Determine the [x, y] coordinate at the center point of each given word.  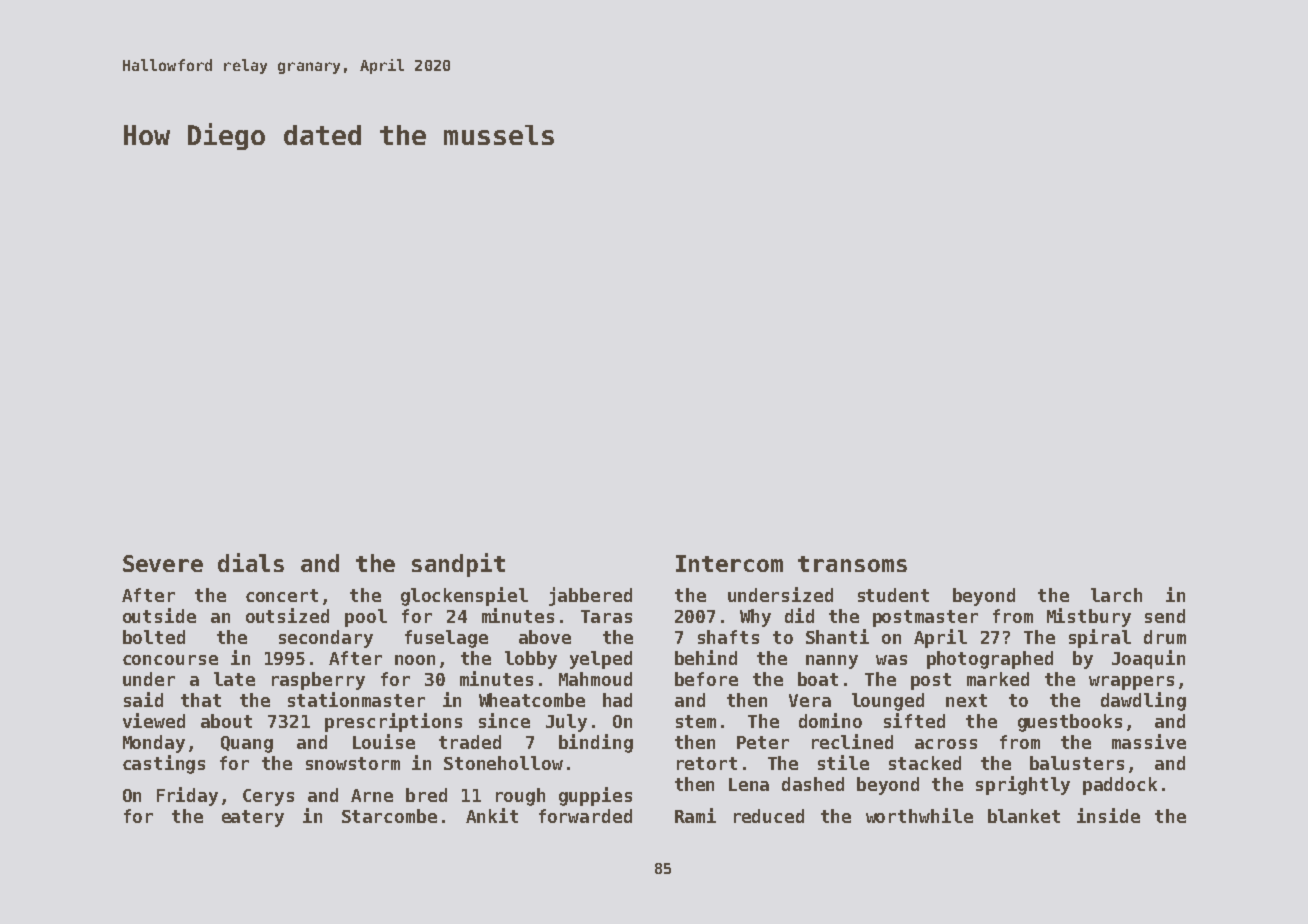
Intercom [729, 563]
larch [1116, 595]
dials [251, 562]
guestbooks [1070, 723]
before [706, 679]
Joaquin [1148, 659]
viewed [154, 720]
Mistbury [1089, 617]
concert [282, 595]
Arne [372, 795]
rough [520, 797]
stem [696, 721]
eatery [253, 818]
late [234, 679]
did [799, 615]
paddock [1120, 786]
